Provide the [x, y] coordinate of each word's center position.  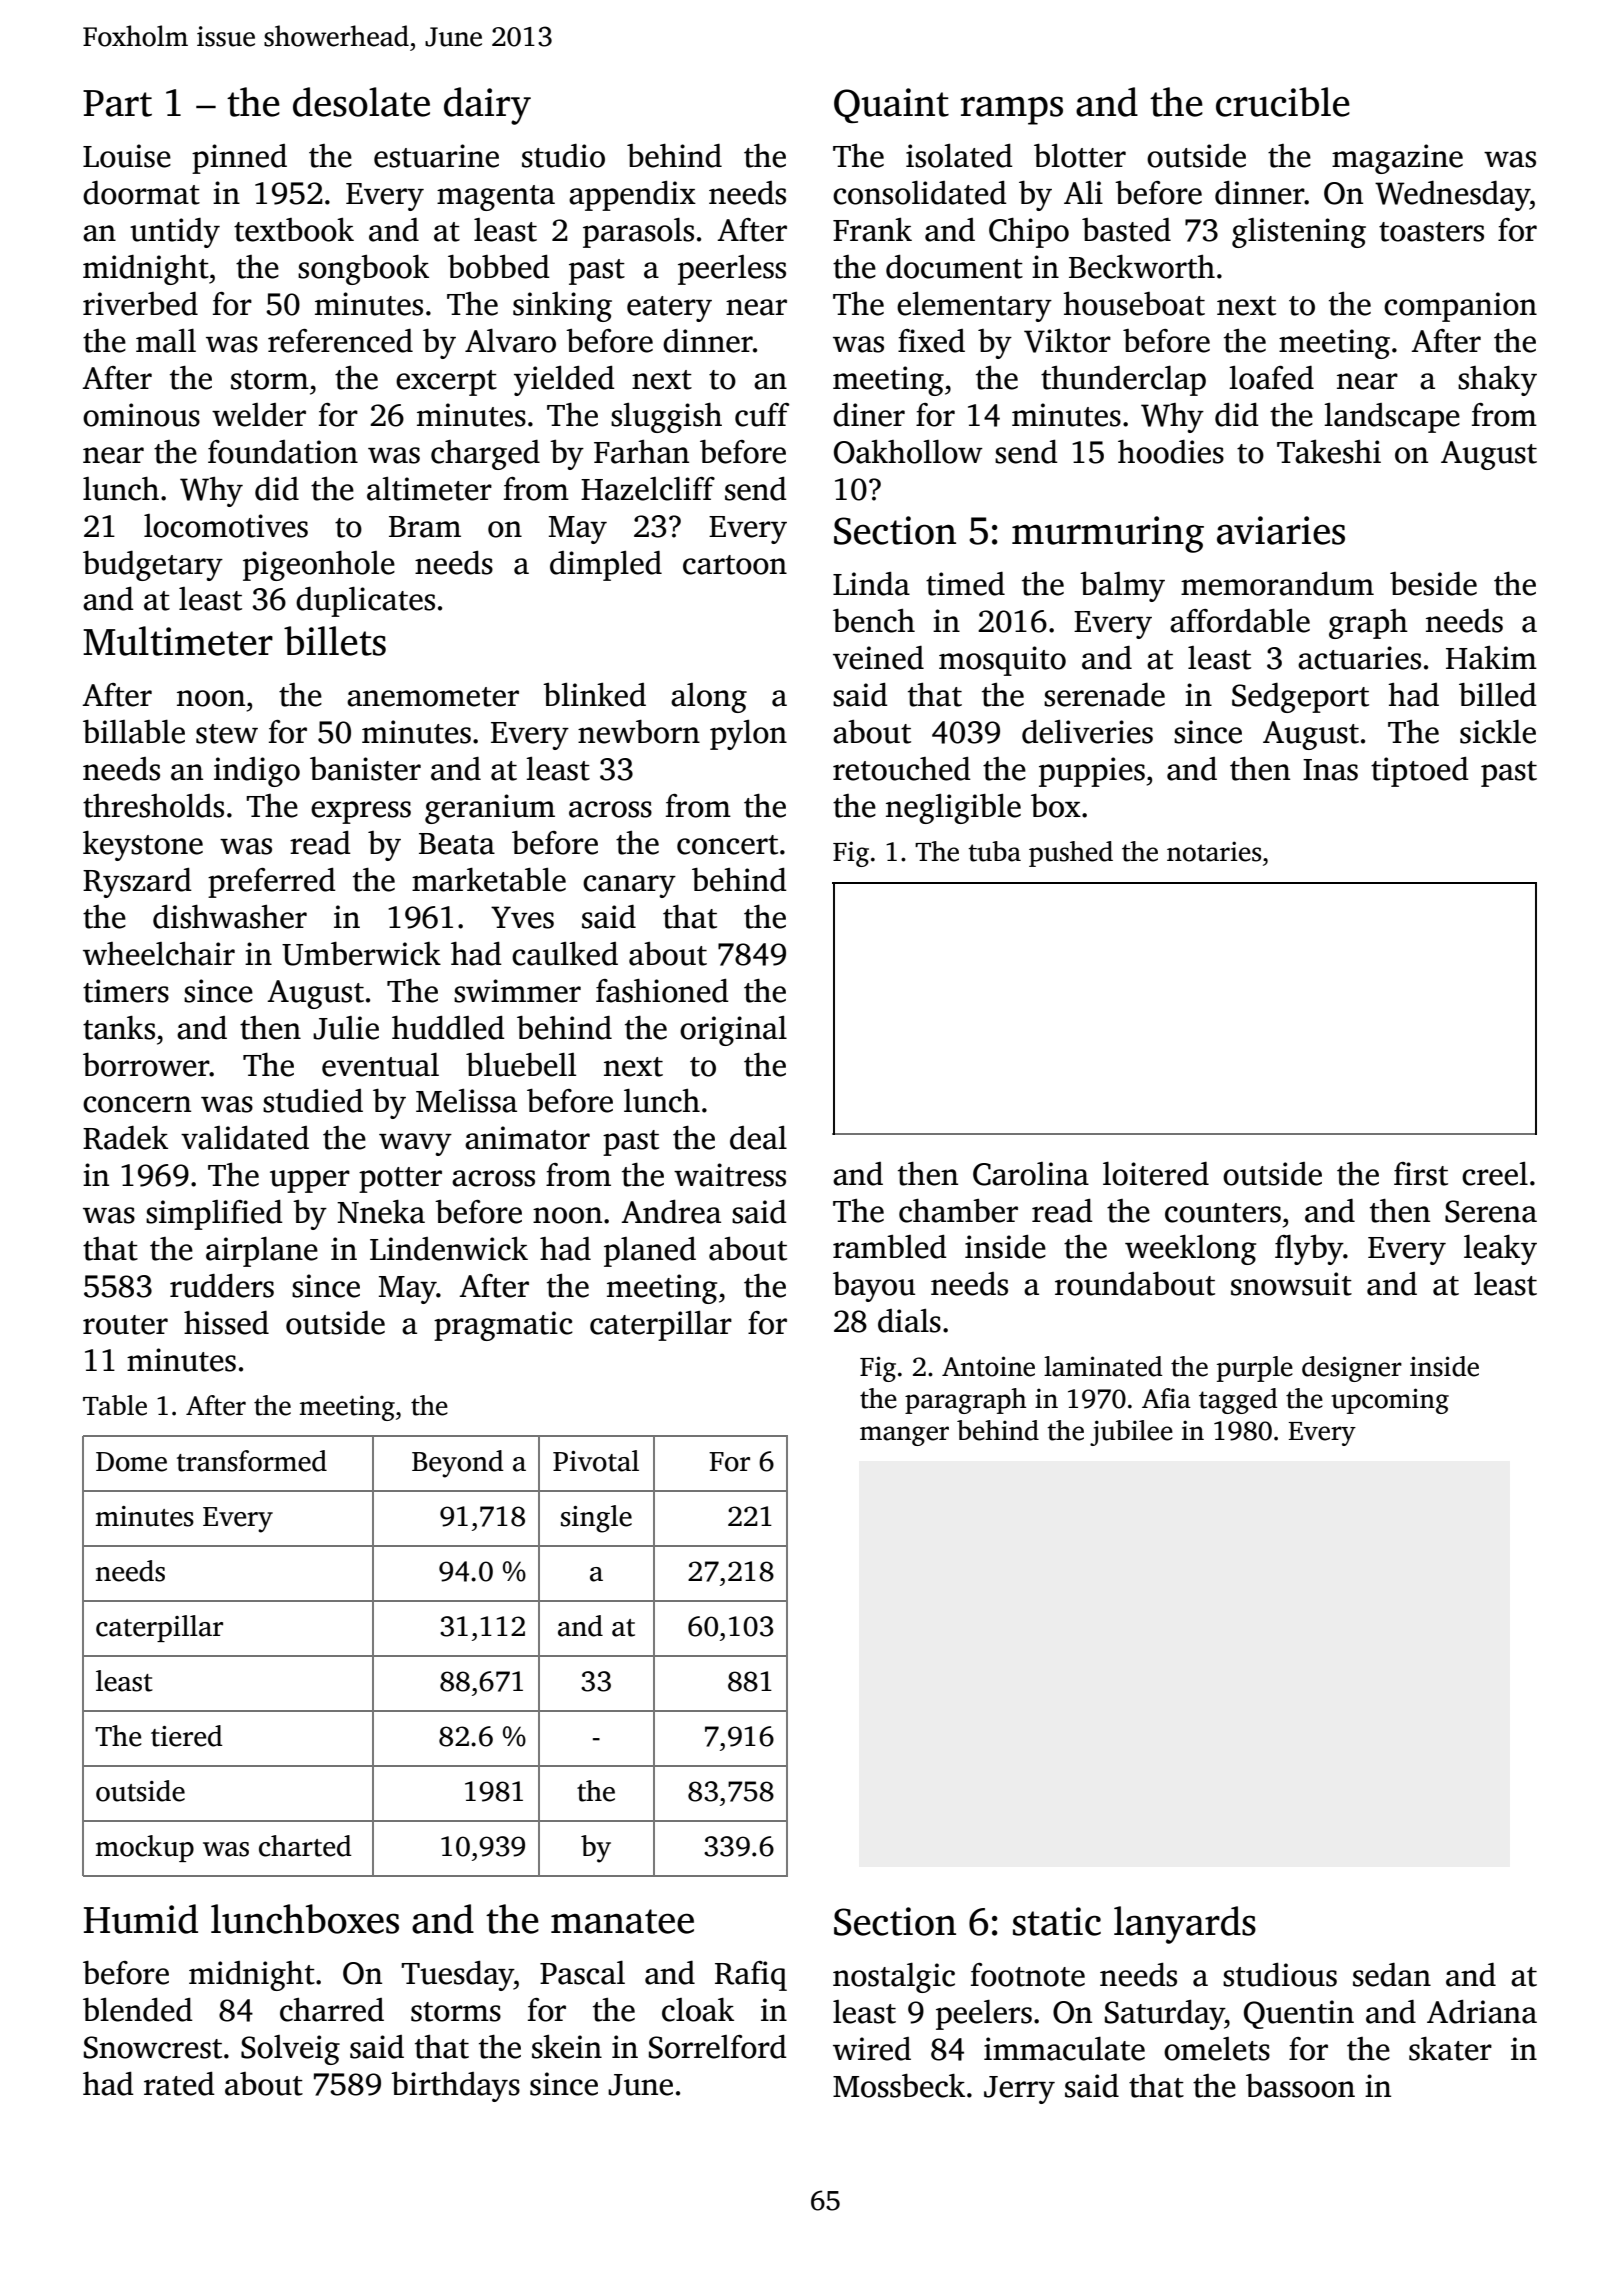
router [125, 1325]
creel [1495, 1174]
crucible [1283, 102]
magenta [496, 198]
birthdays [455, 2087]
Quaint [891, 105]
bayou [874, 1287]
